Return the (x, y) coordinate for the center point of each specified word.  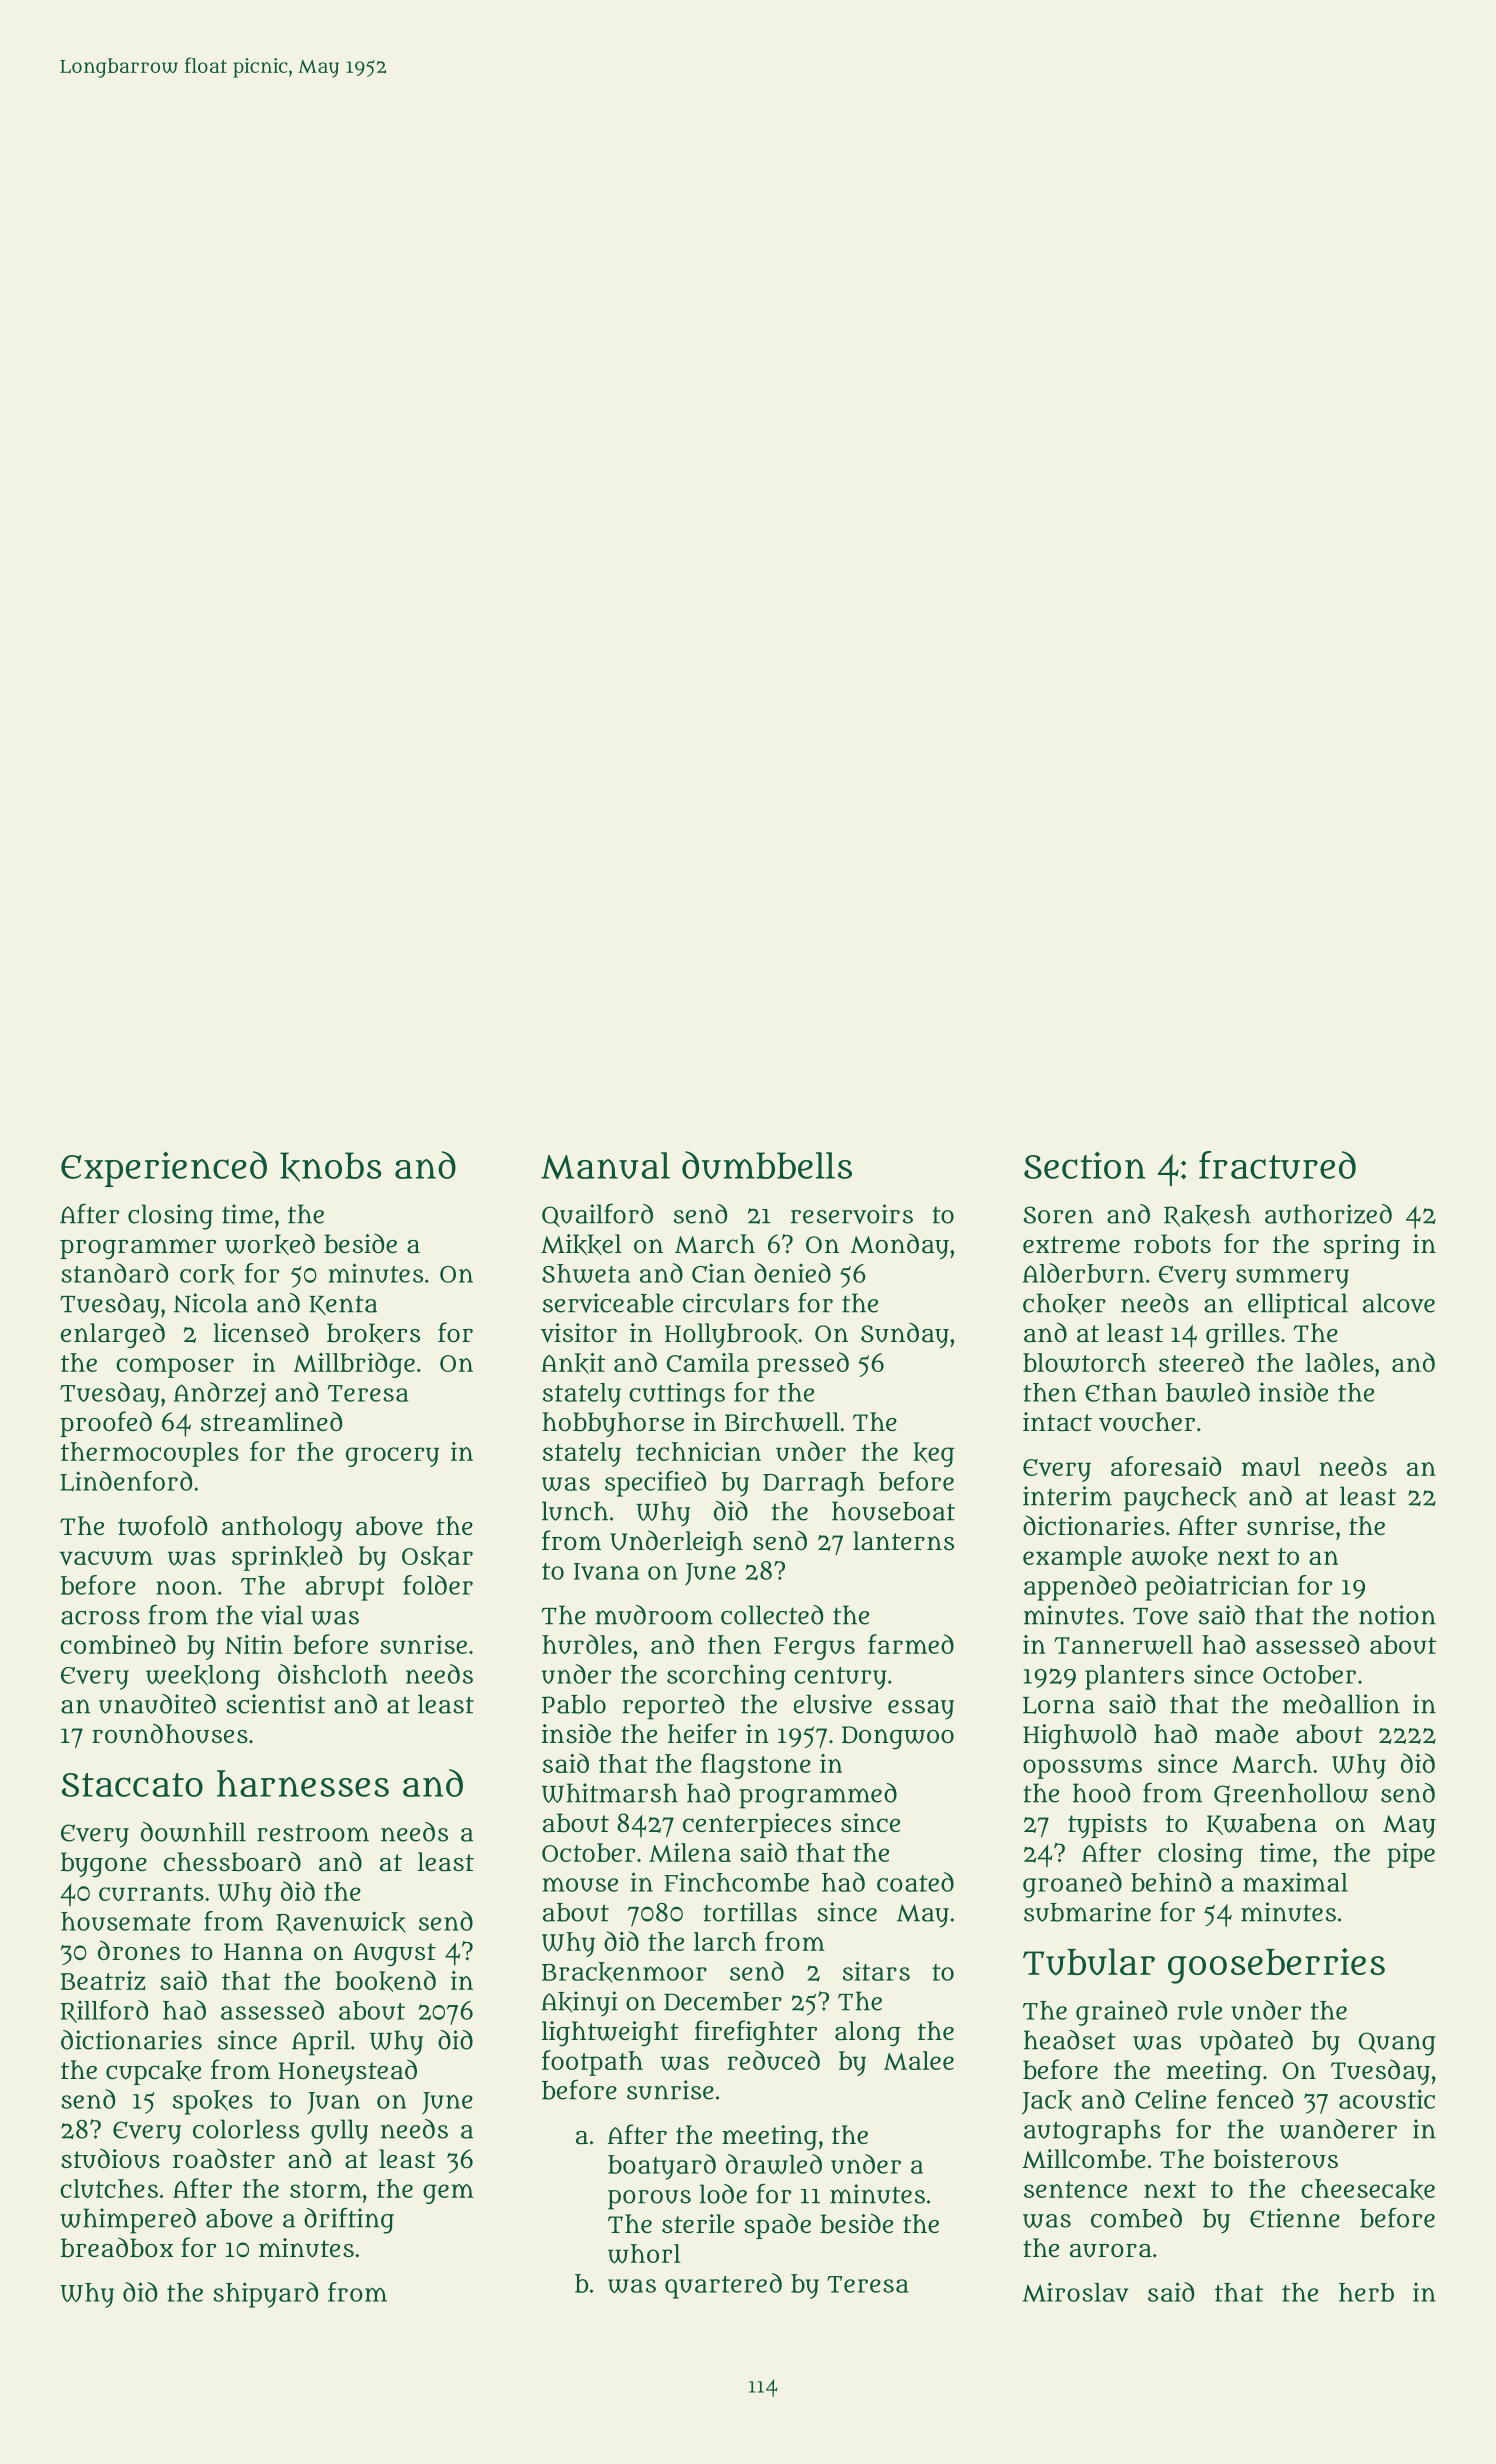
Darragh (814, 1484)
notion (1397, 1615)
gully (339, 2132)
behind (1171, 1882)
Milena (690, 1852)
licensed (261, 1332)
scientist (276, 1704)
